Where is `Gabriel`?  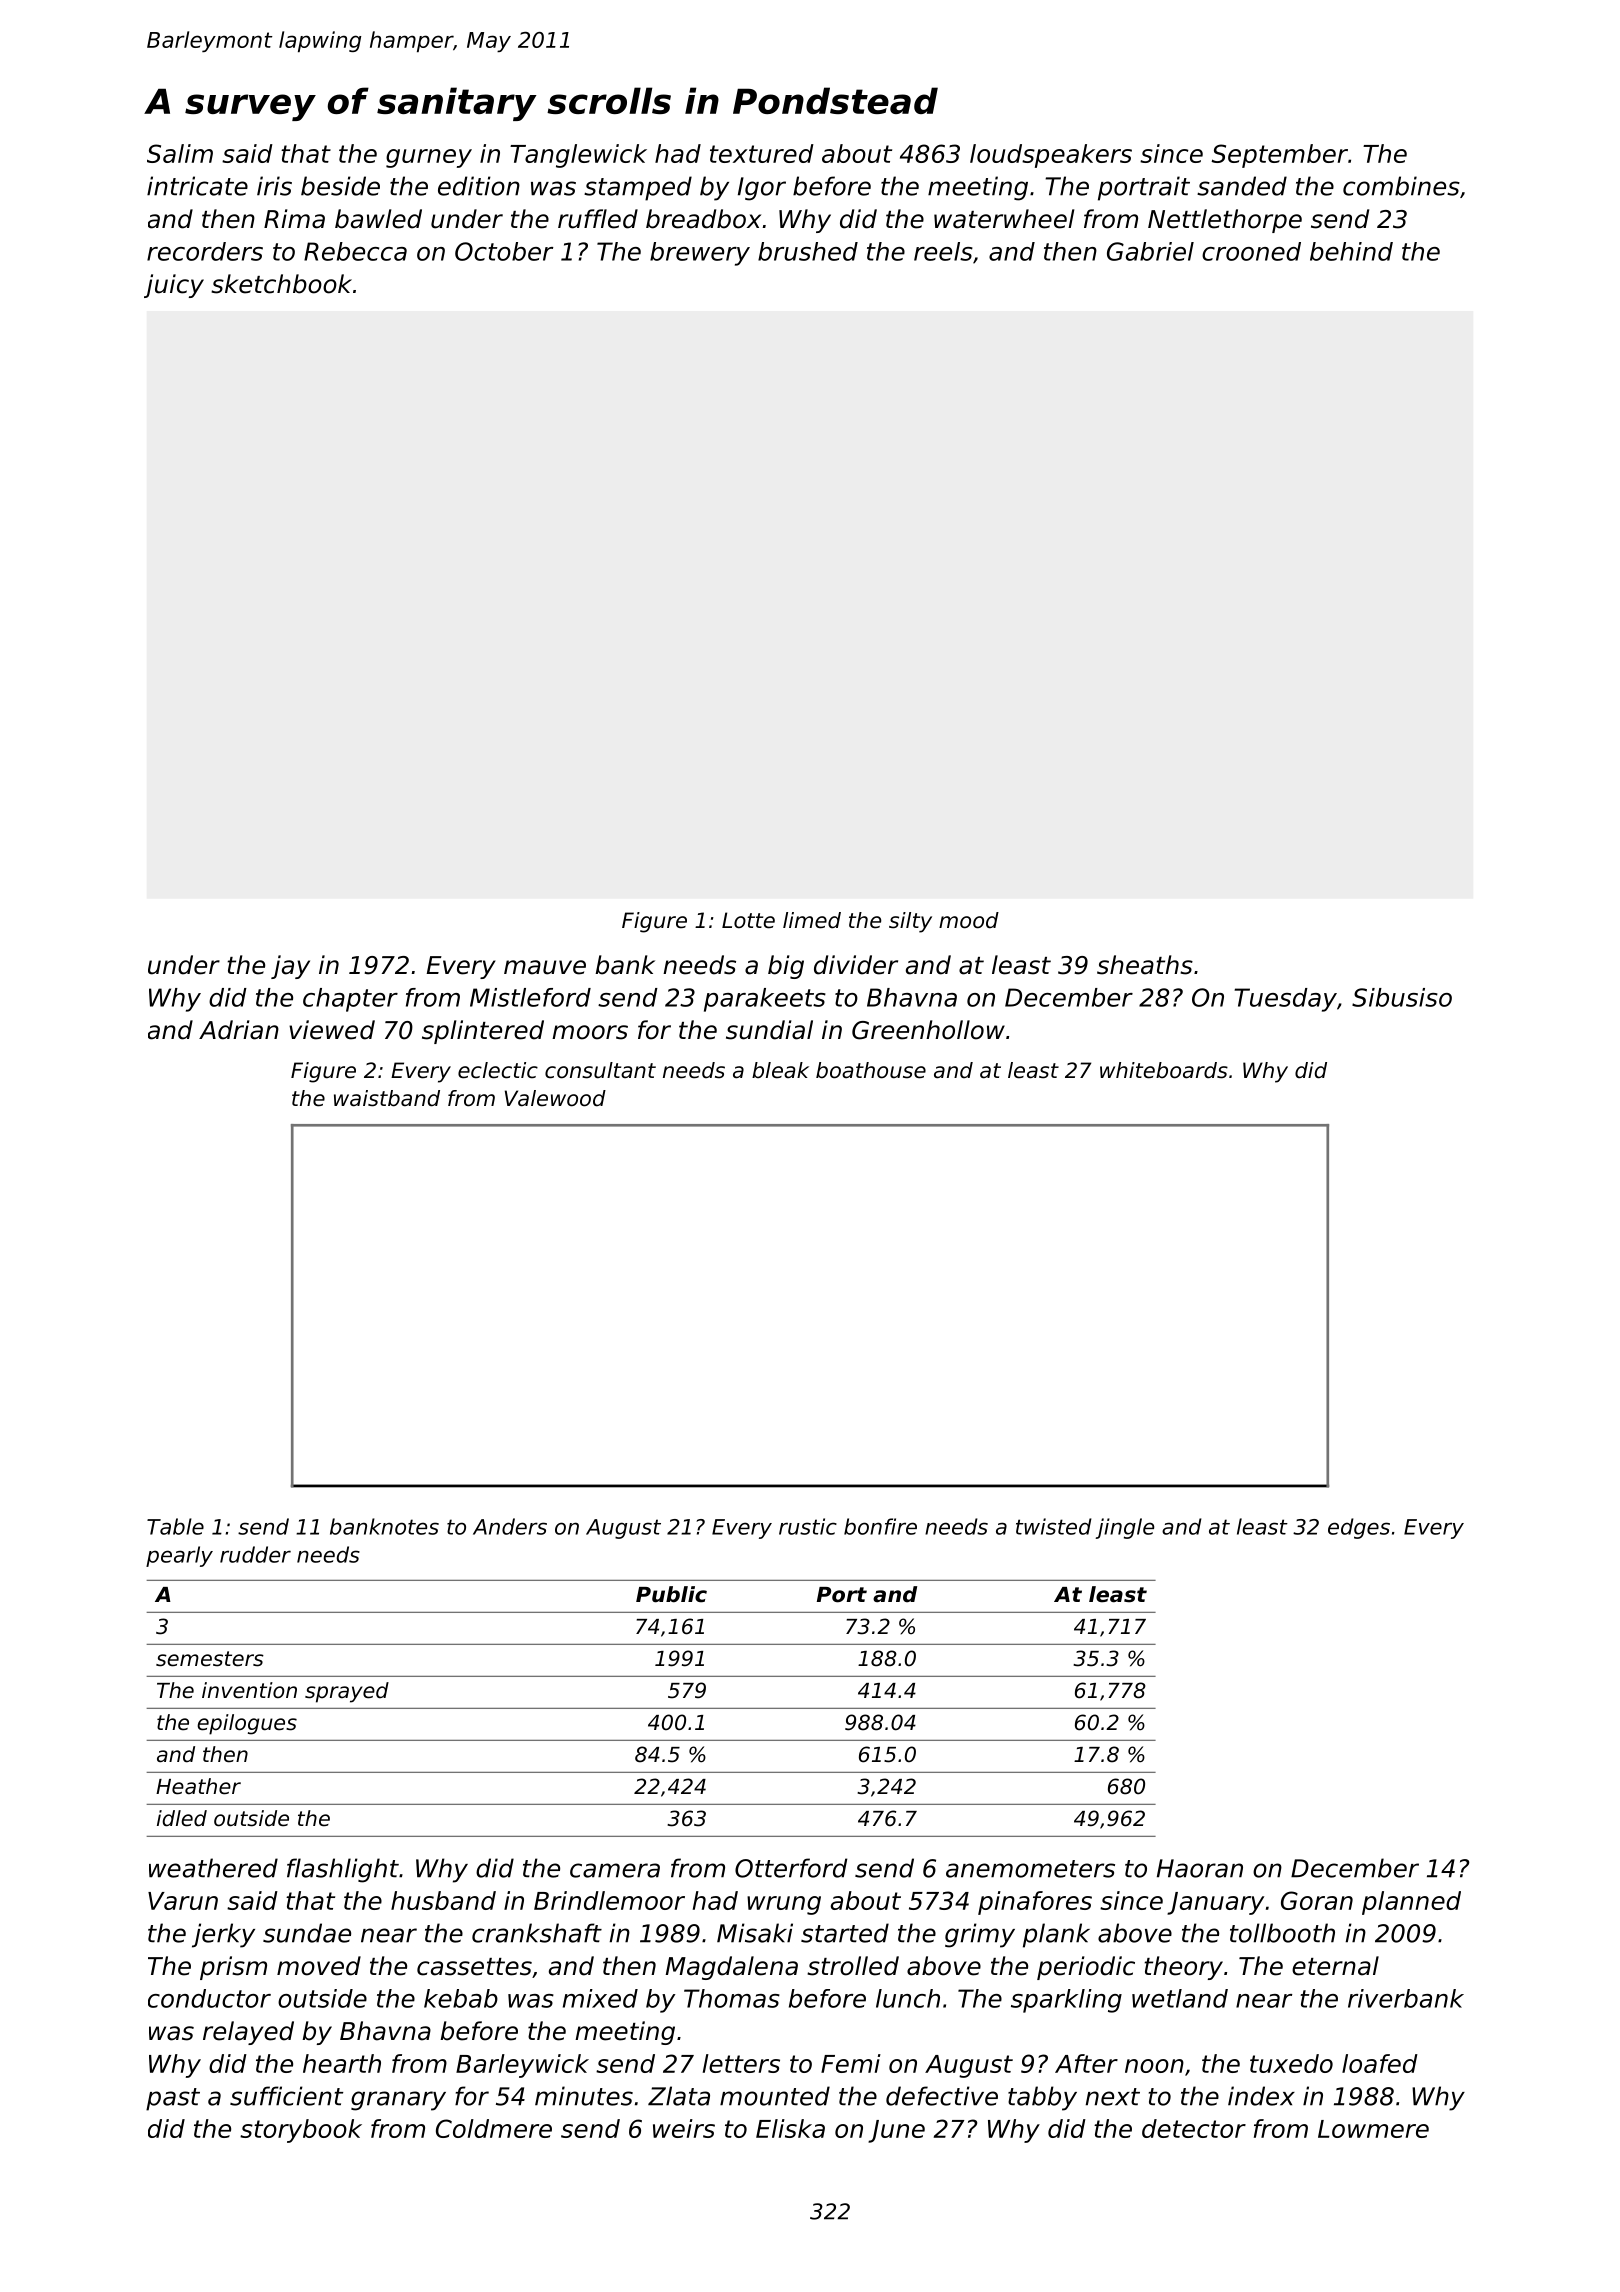
Gabriel is located at coordinates (1150, 251).
